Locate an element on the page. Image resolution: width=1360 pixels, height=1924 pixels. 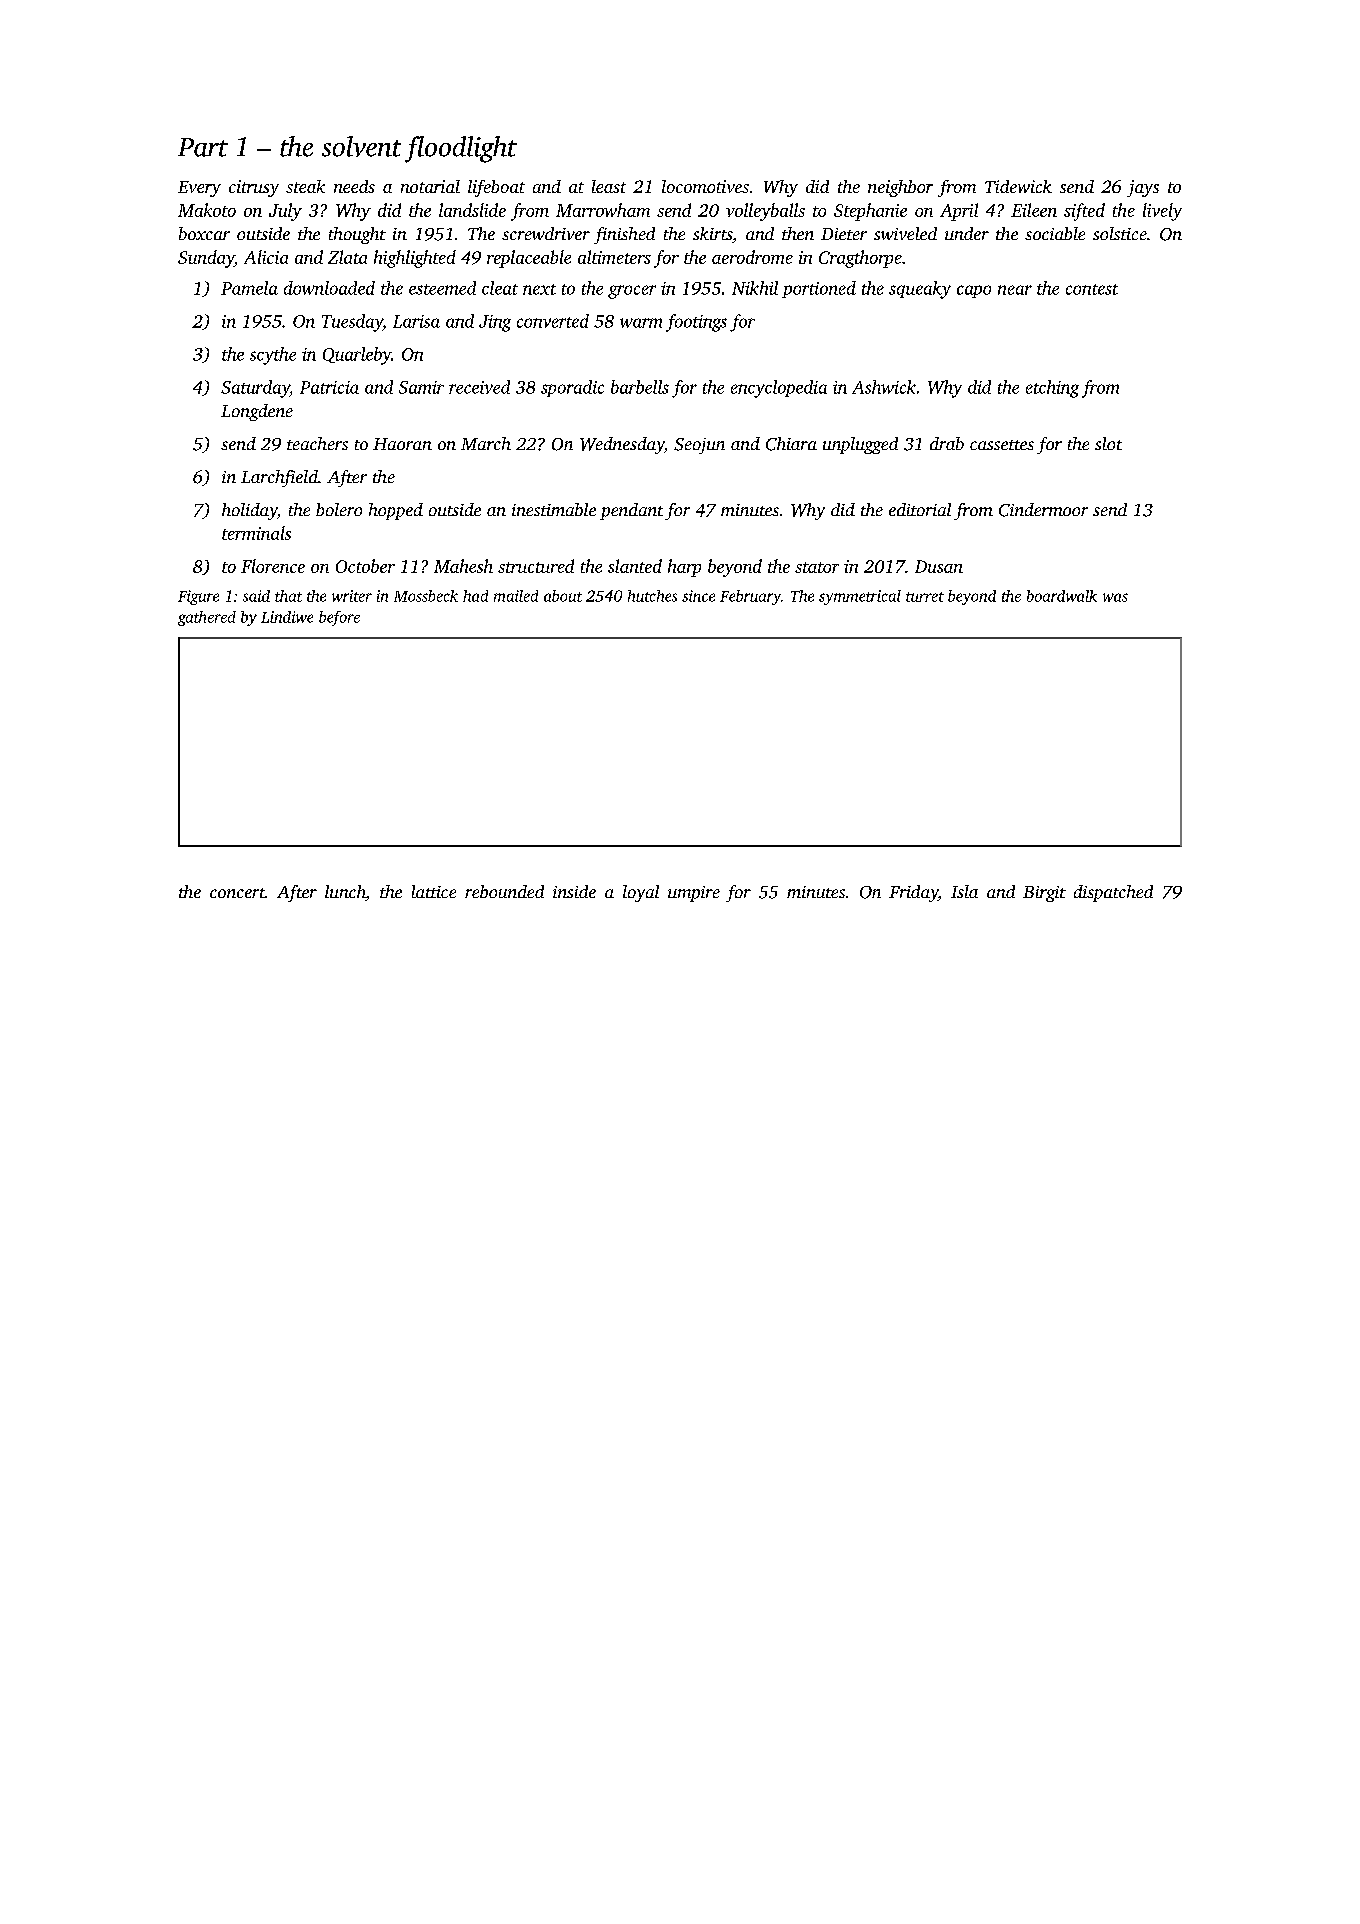
scythe is located at coordinates (273, 356).
